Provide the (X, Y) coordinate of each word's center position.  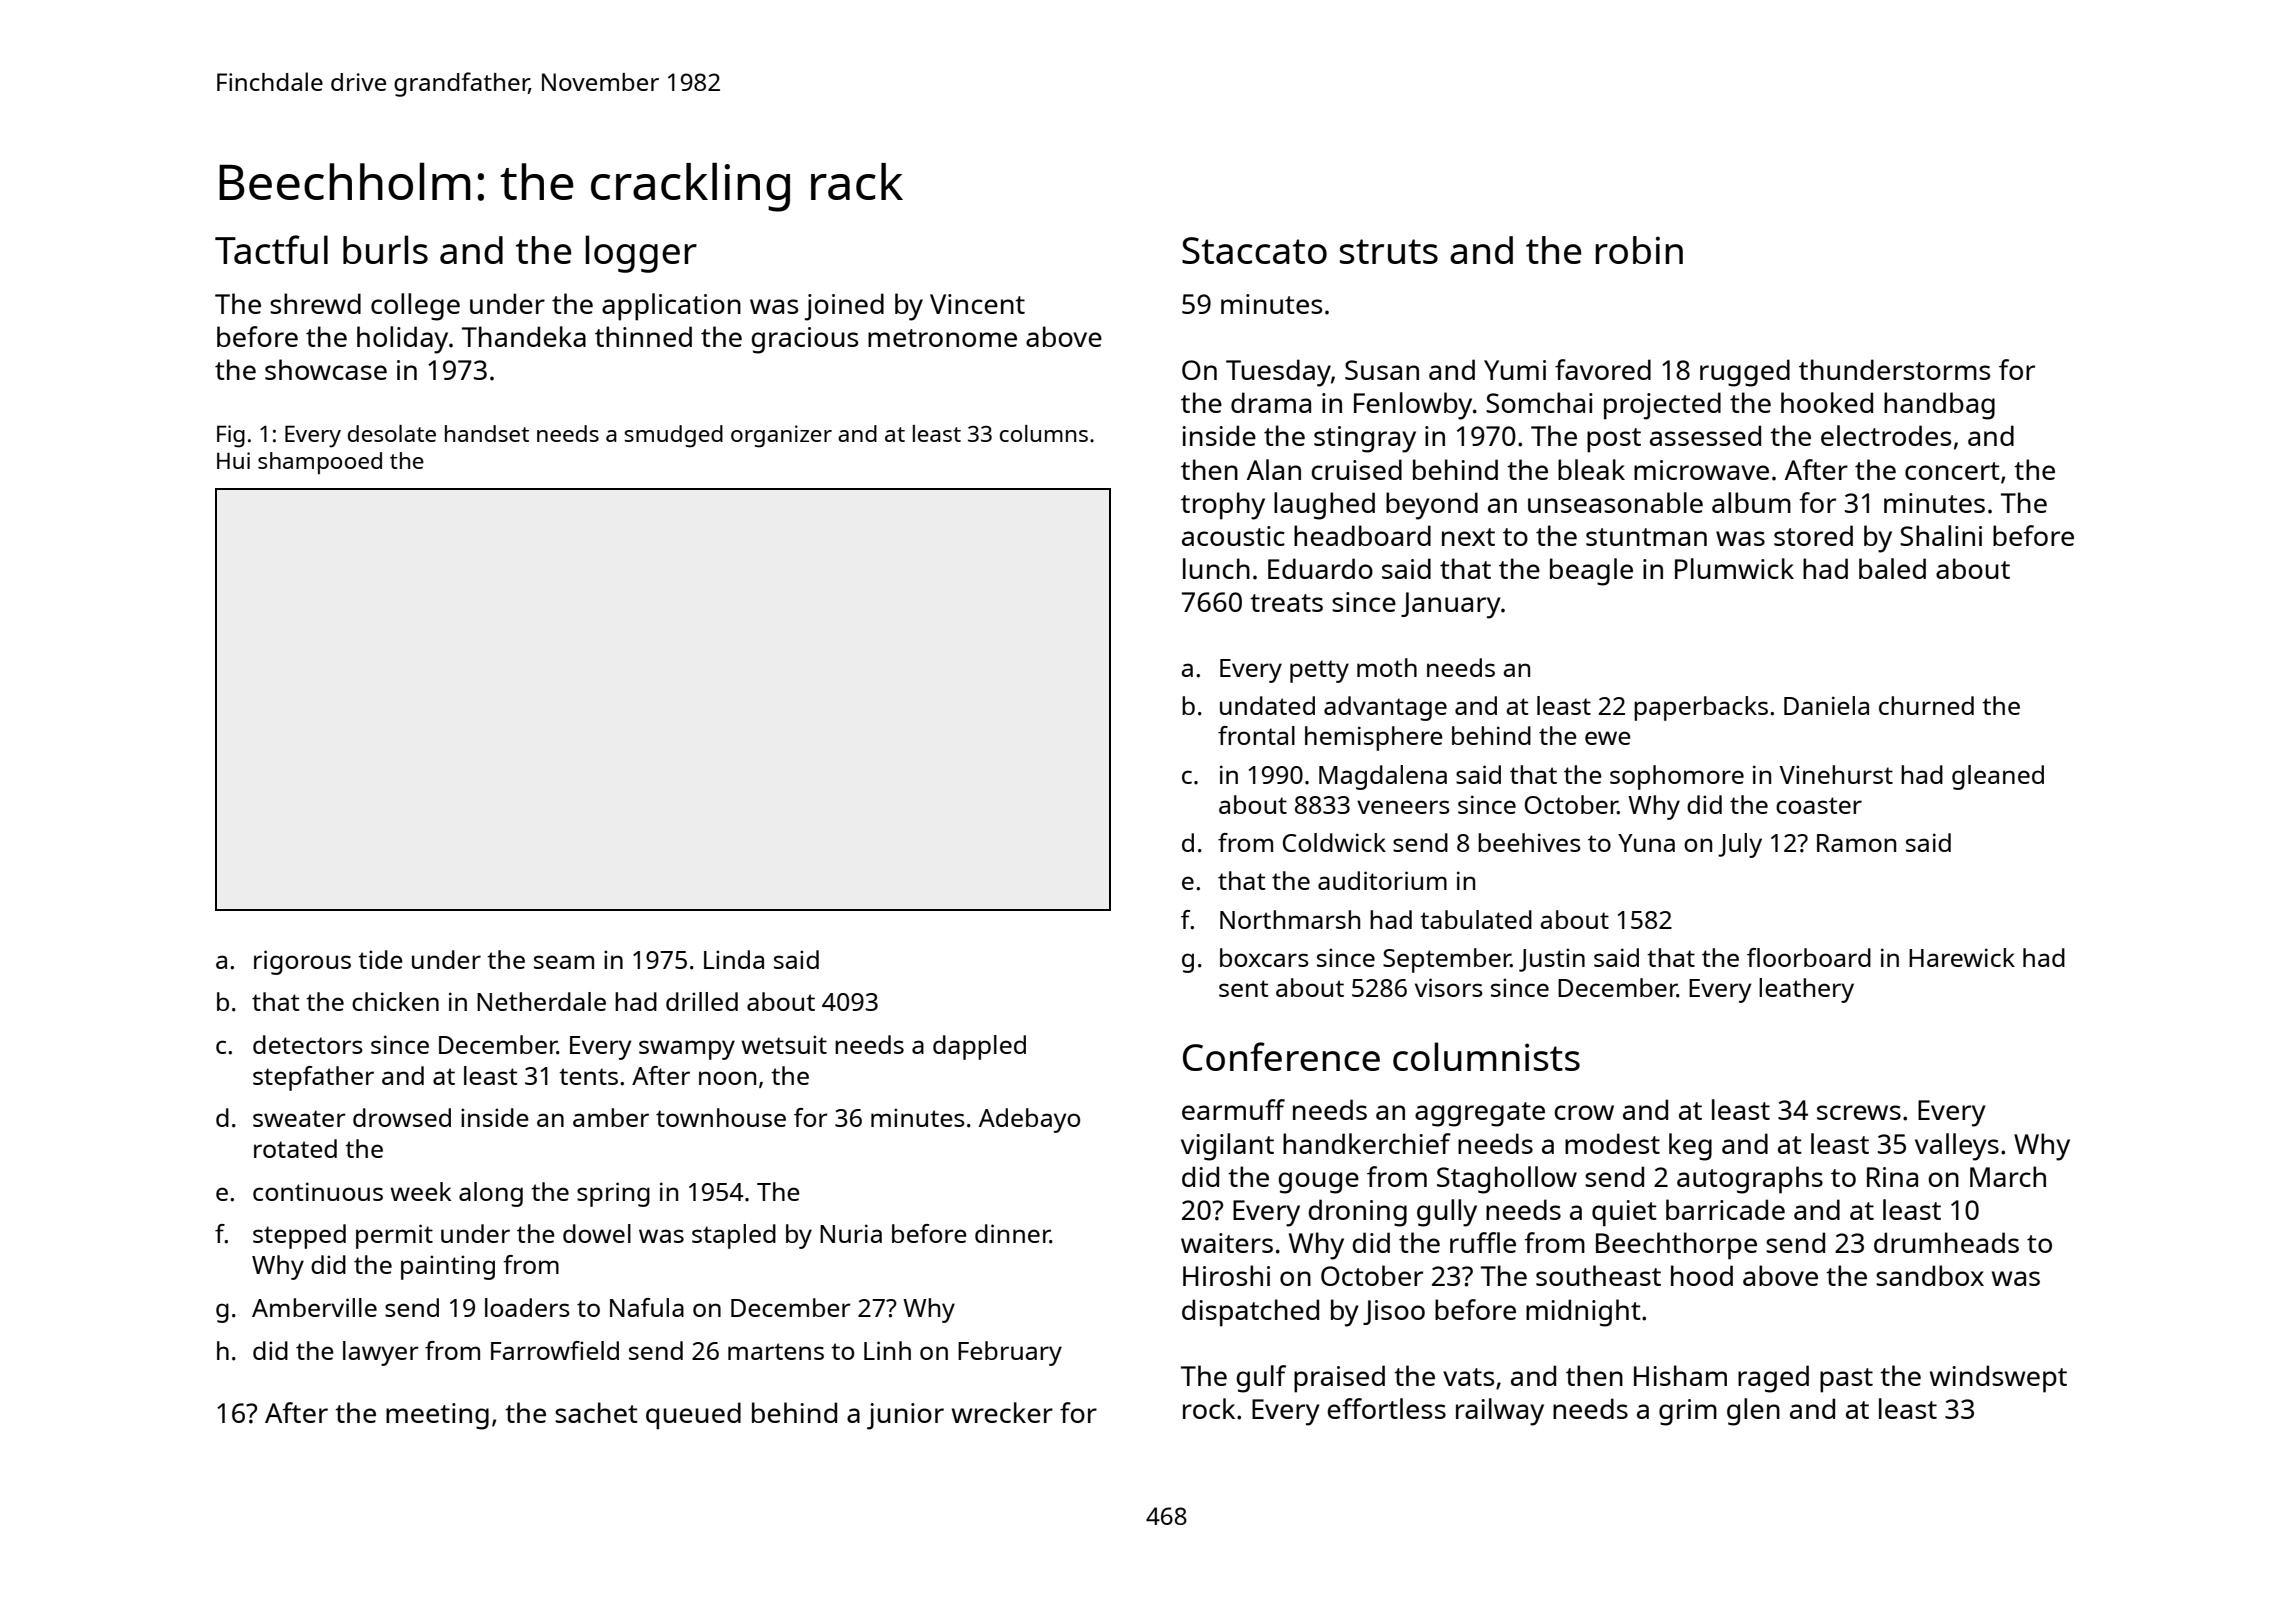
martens (776, 1351)
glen (1753, 1412)
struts (1389, 251)
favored (1603, 369)
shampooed (320, 463)
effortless (1387, 1408)
